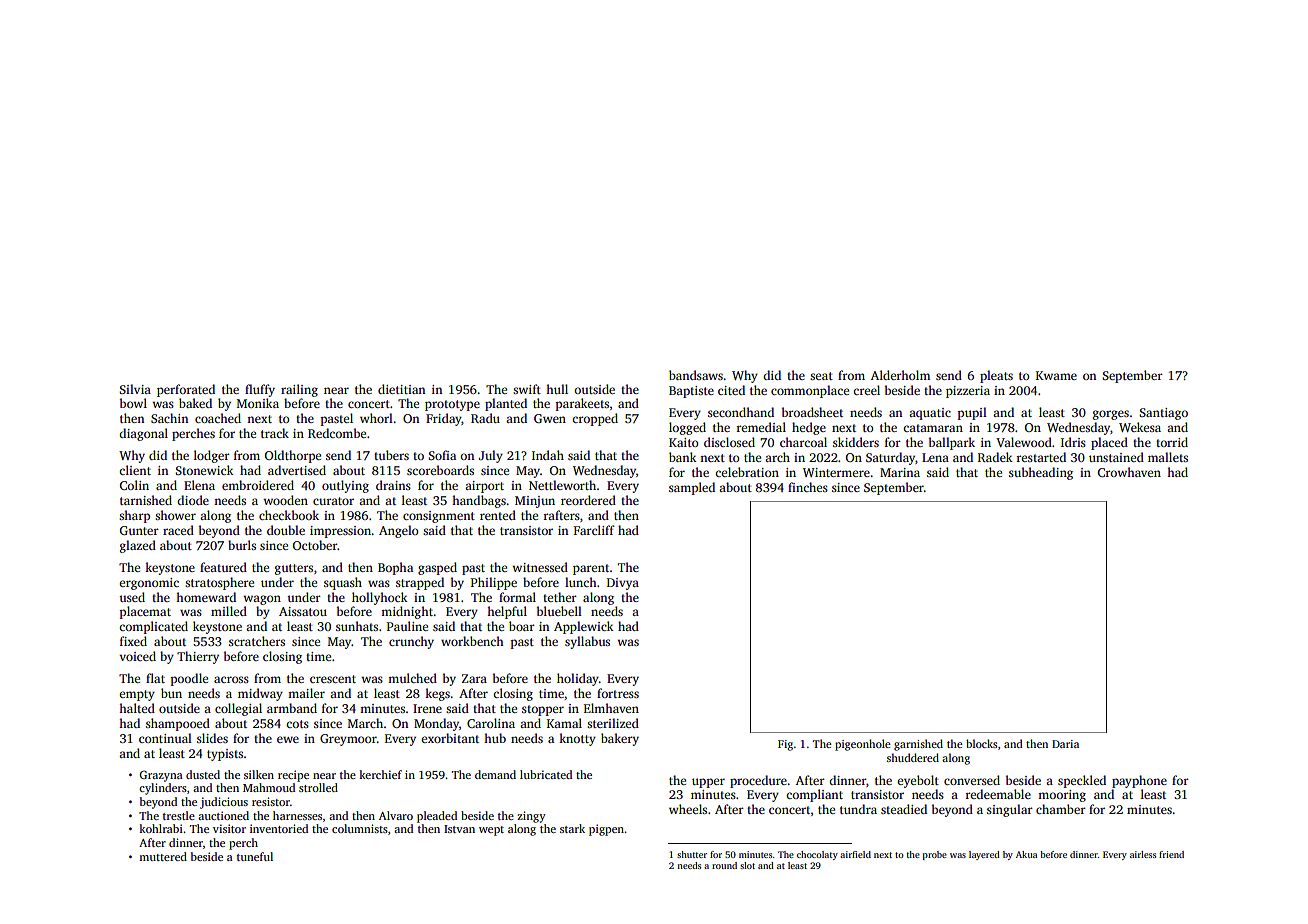  What do you see at coordinates (474, 678) in the document?
I see `Zara` at bounding box center [474, 678].
